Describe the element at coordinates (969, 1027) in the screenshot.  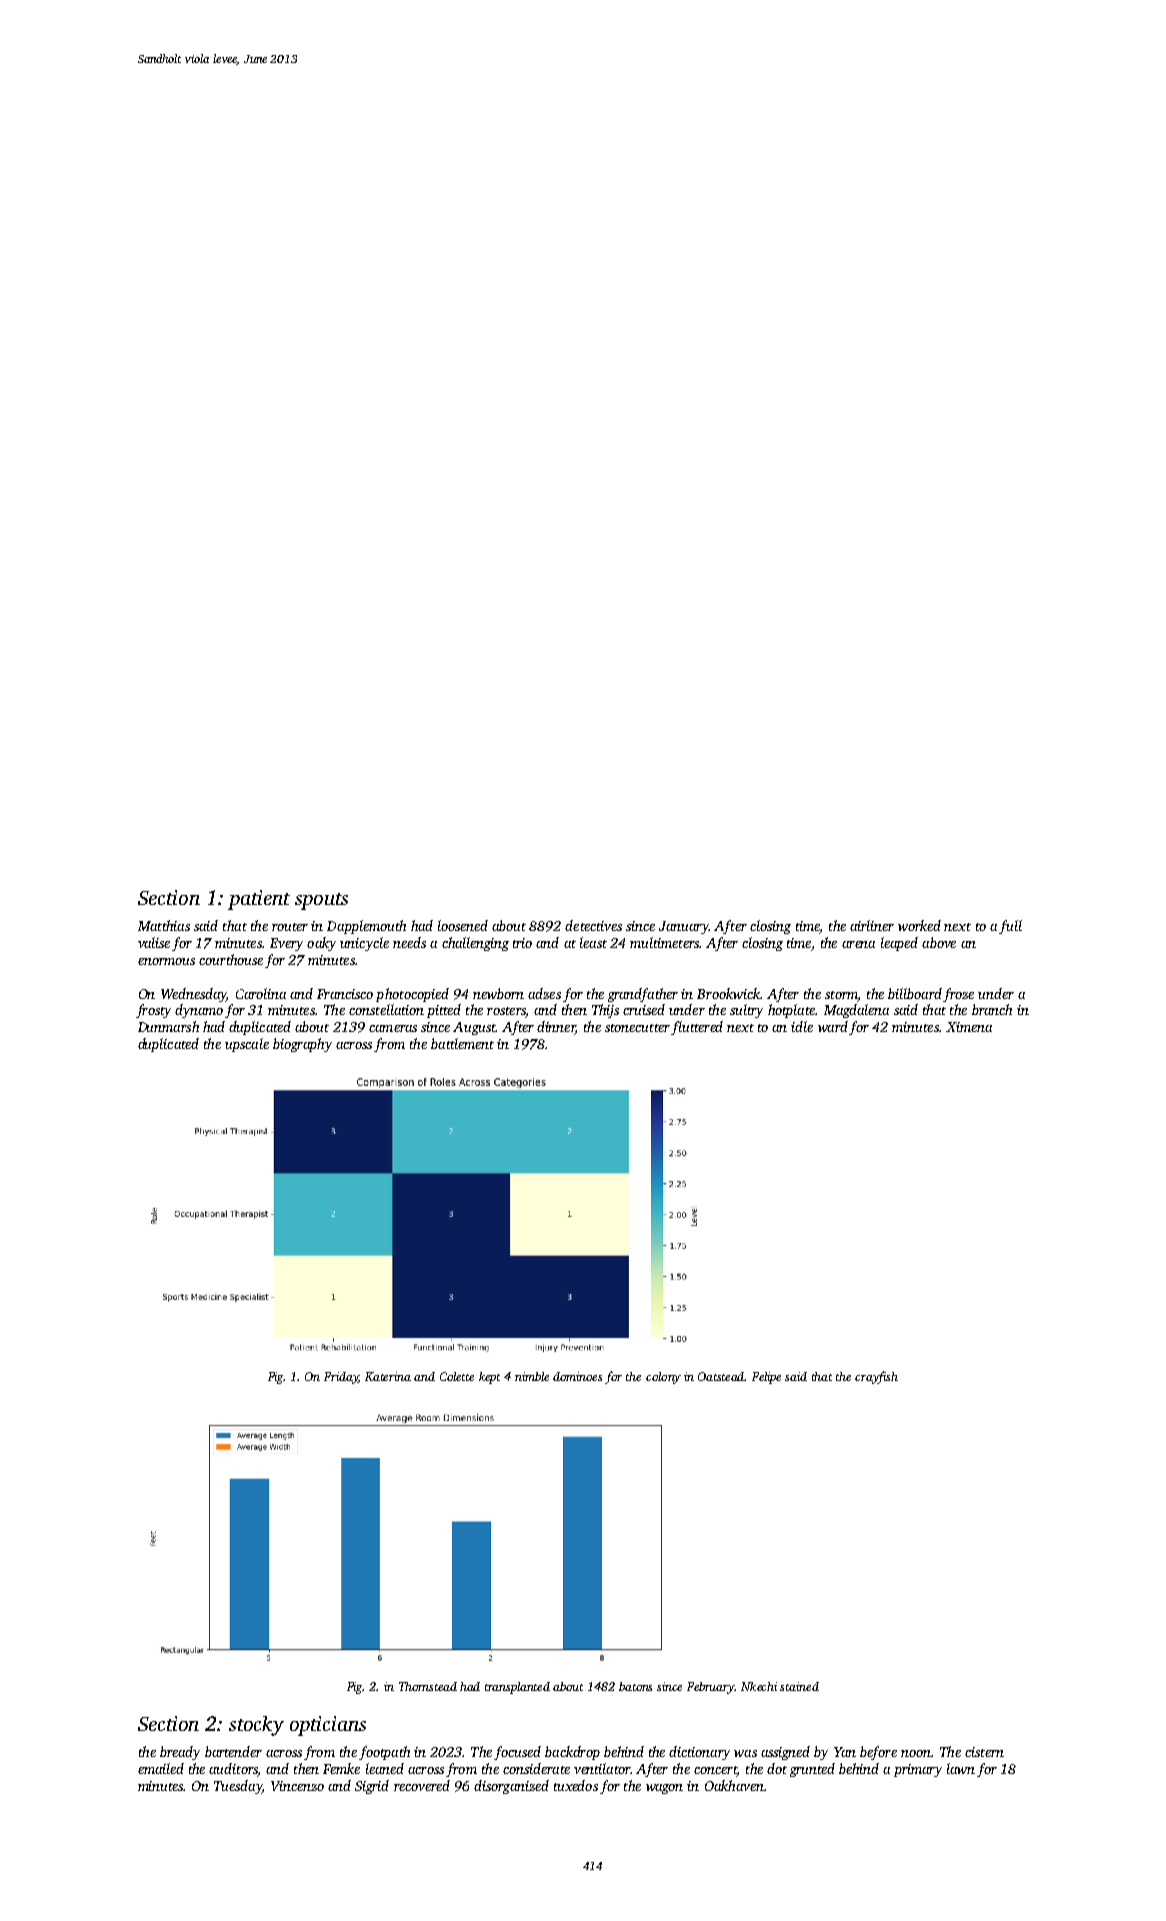
I see `Ximena` at that location.
